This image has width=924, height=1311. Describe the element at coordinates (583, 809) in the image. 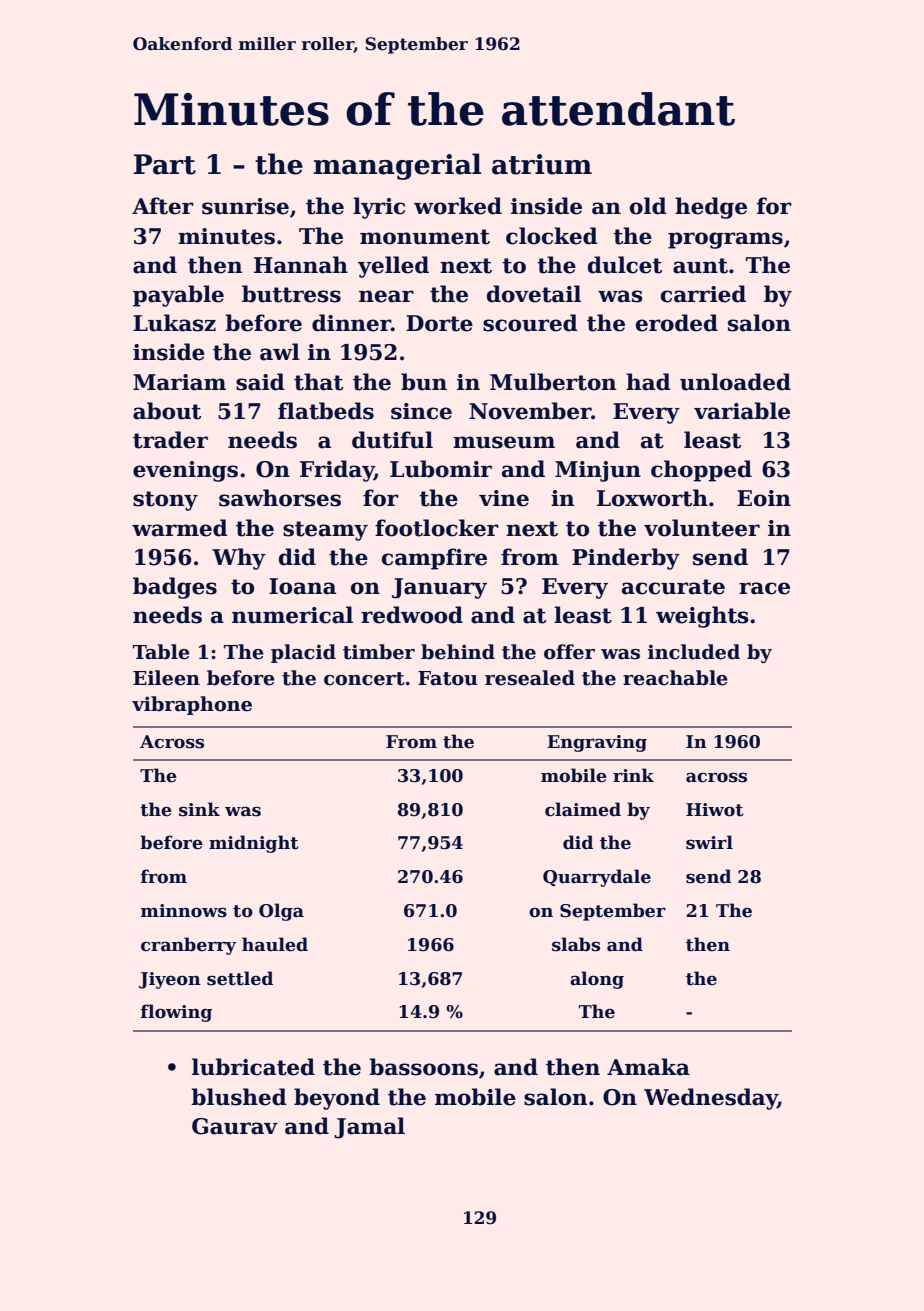

I see `claimed` at that location.
